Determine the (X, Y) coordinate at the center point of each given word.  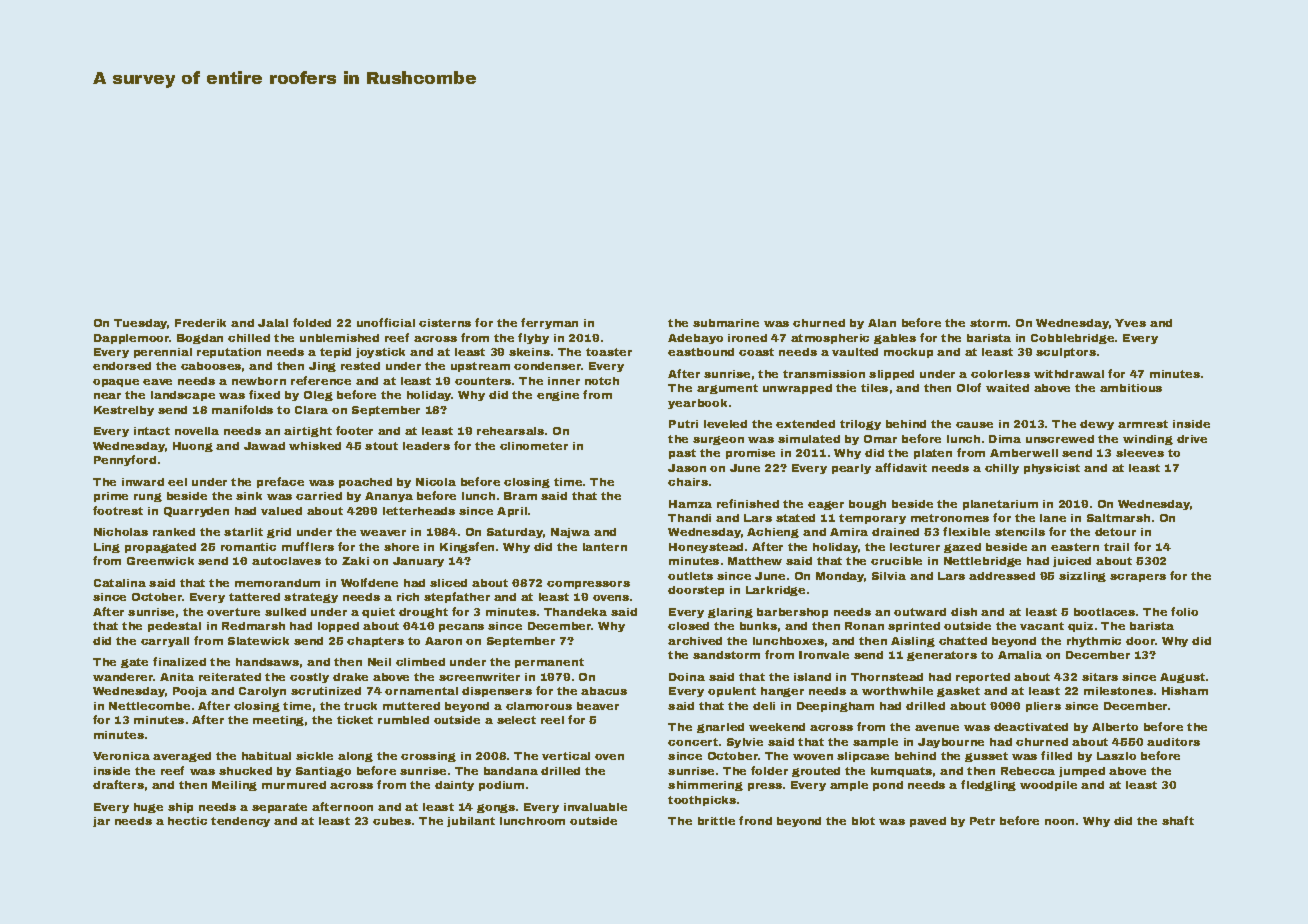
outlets (690, 576)
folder (769, 770)
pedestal (174, 627)
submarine (726, 323)
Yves (1130, 323)
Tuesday (141, 324)
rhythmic (1094, 642)
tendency (240, 822)
